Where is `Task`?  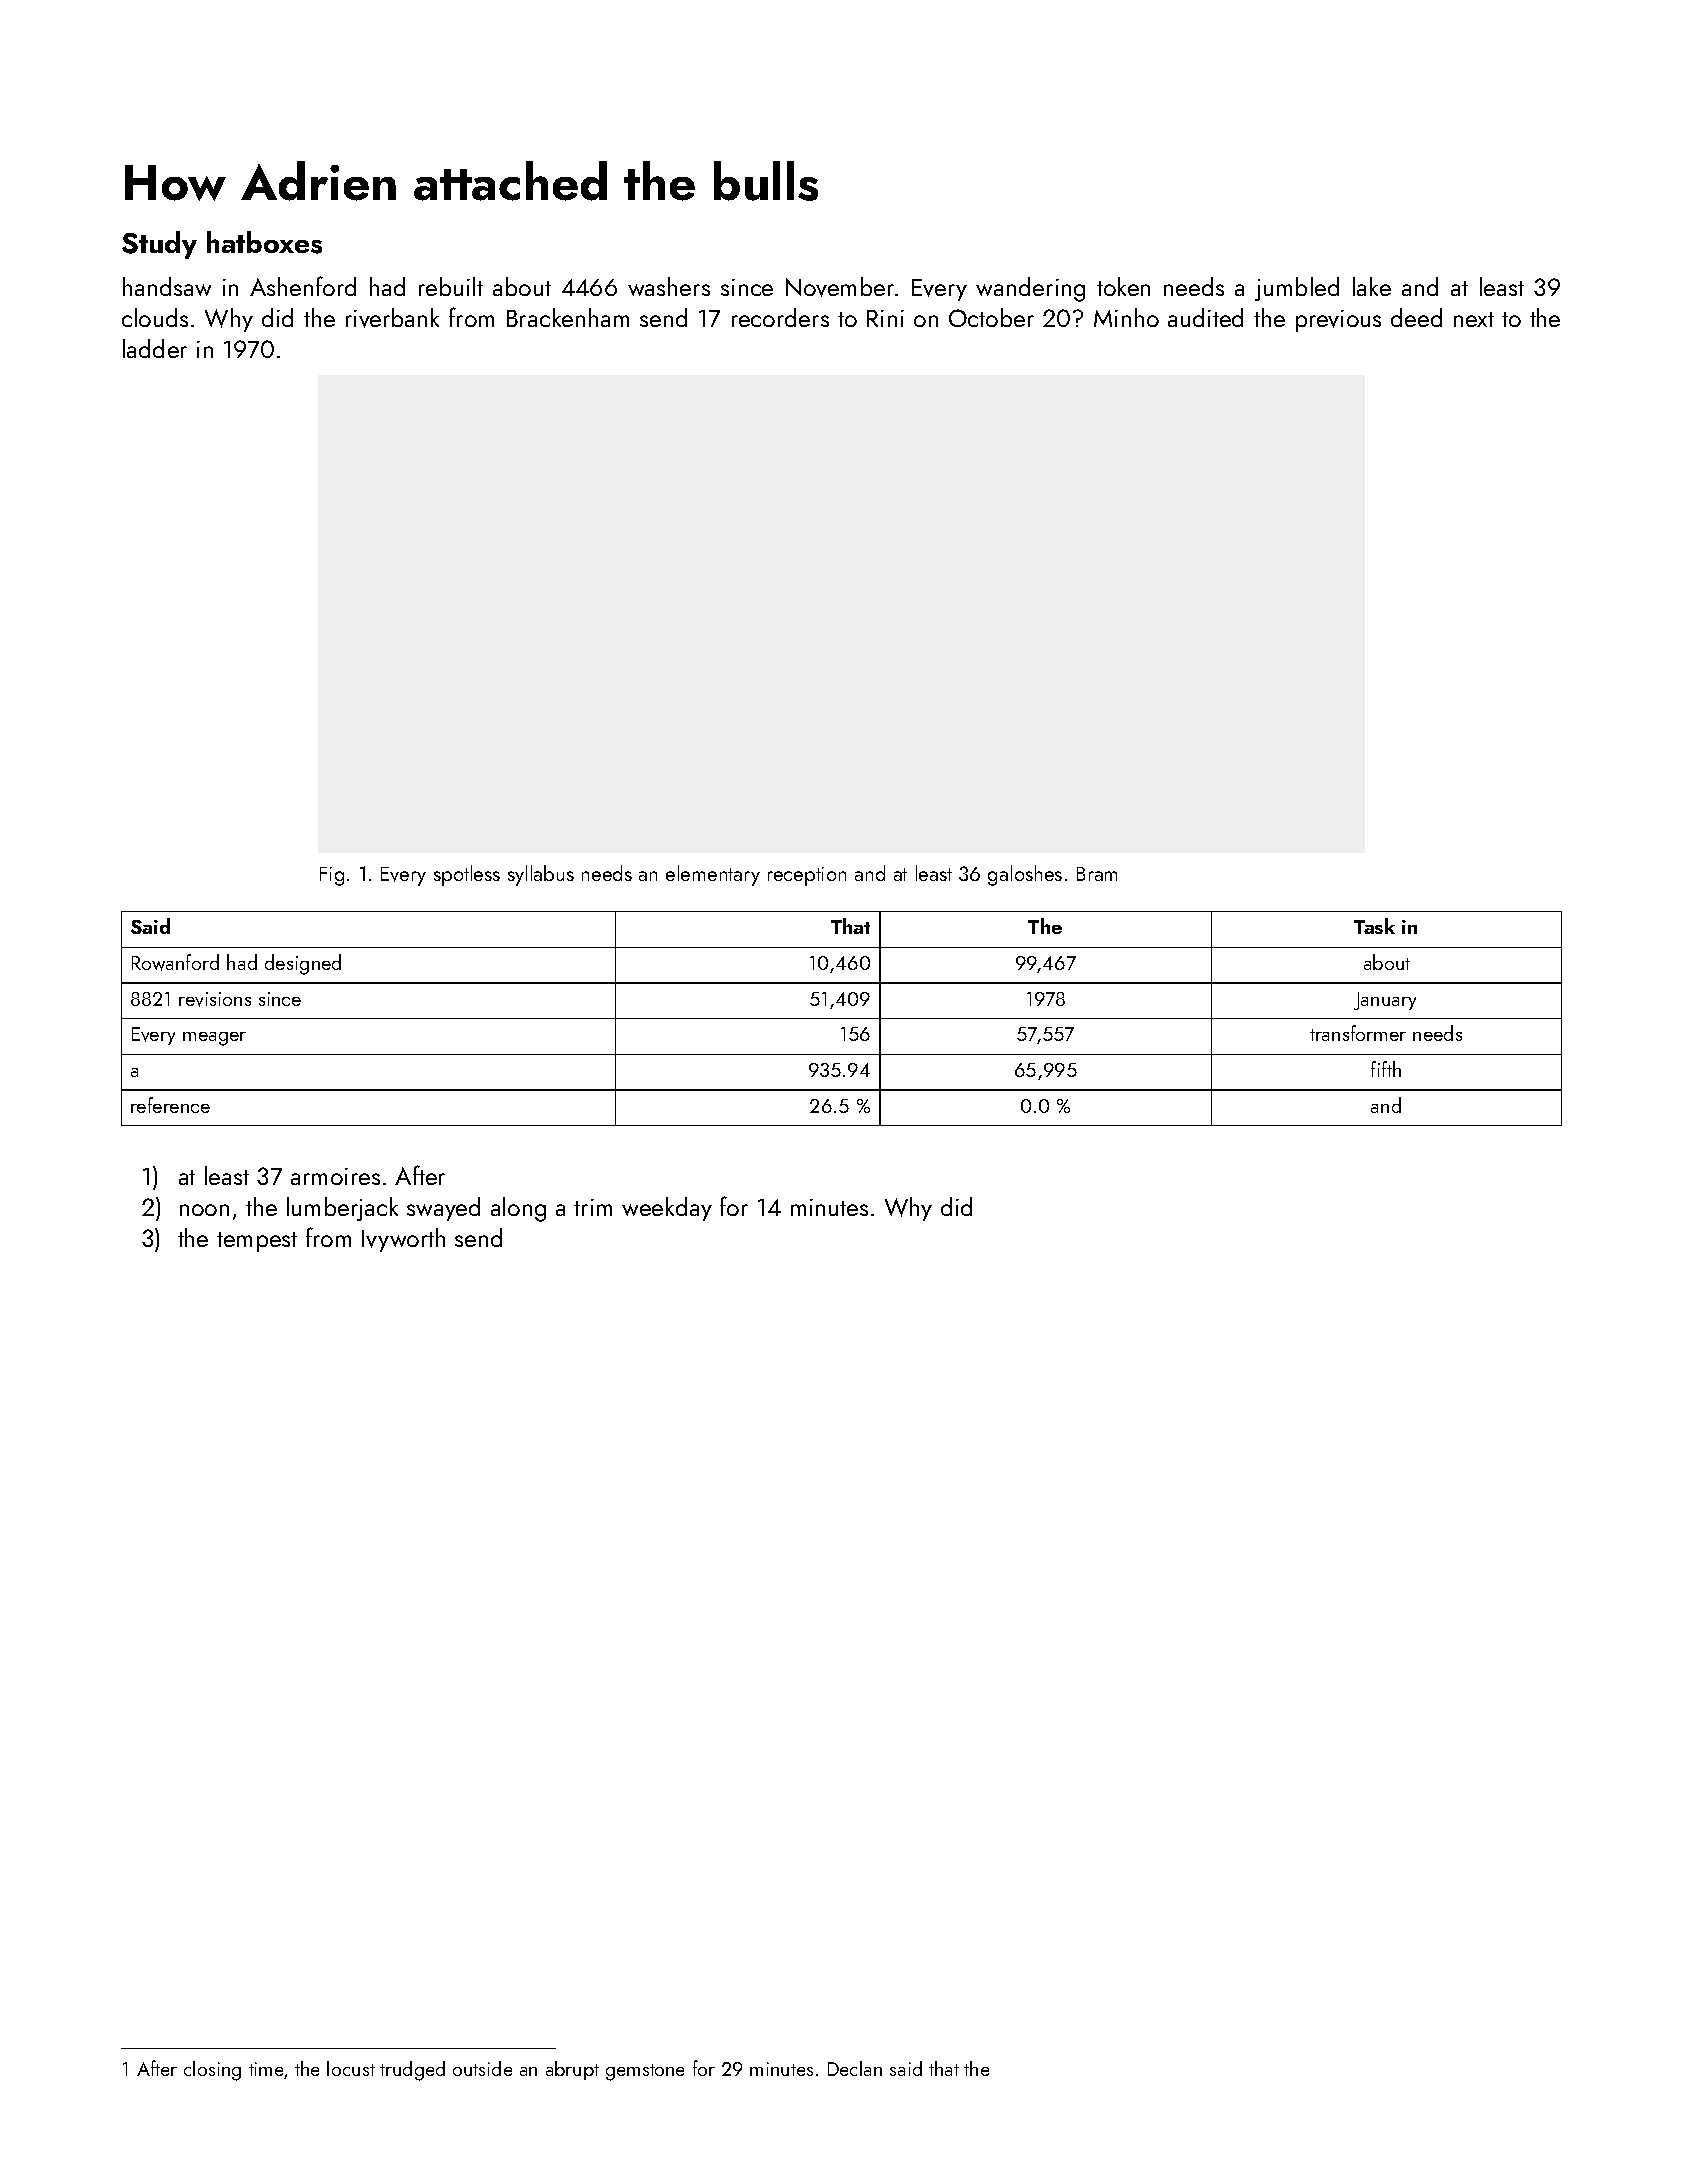
Task is located at coordinates (1374, 926).
